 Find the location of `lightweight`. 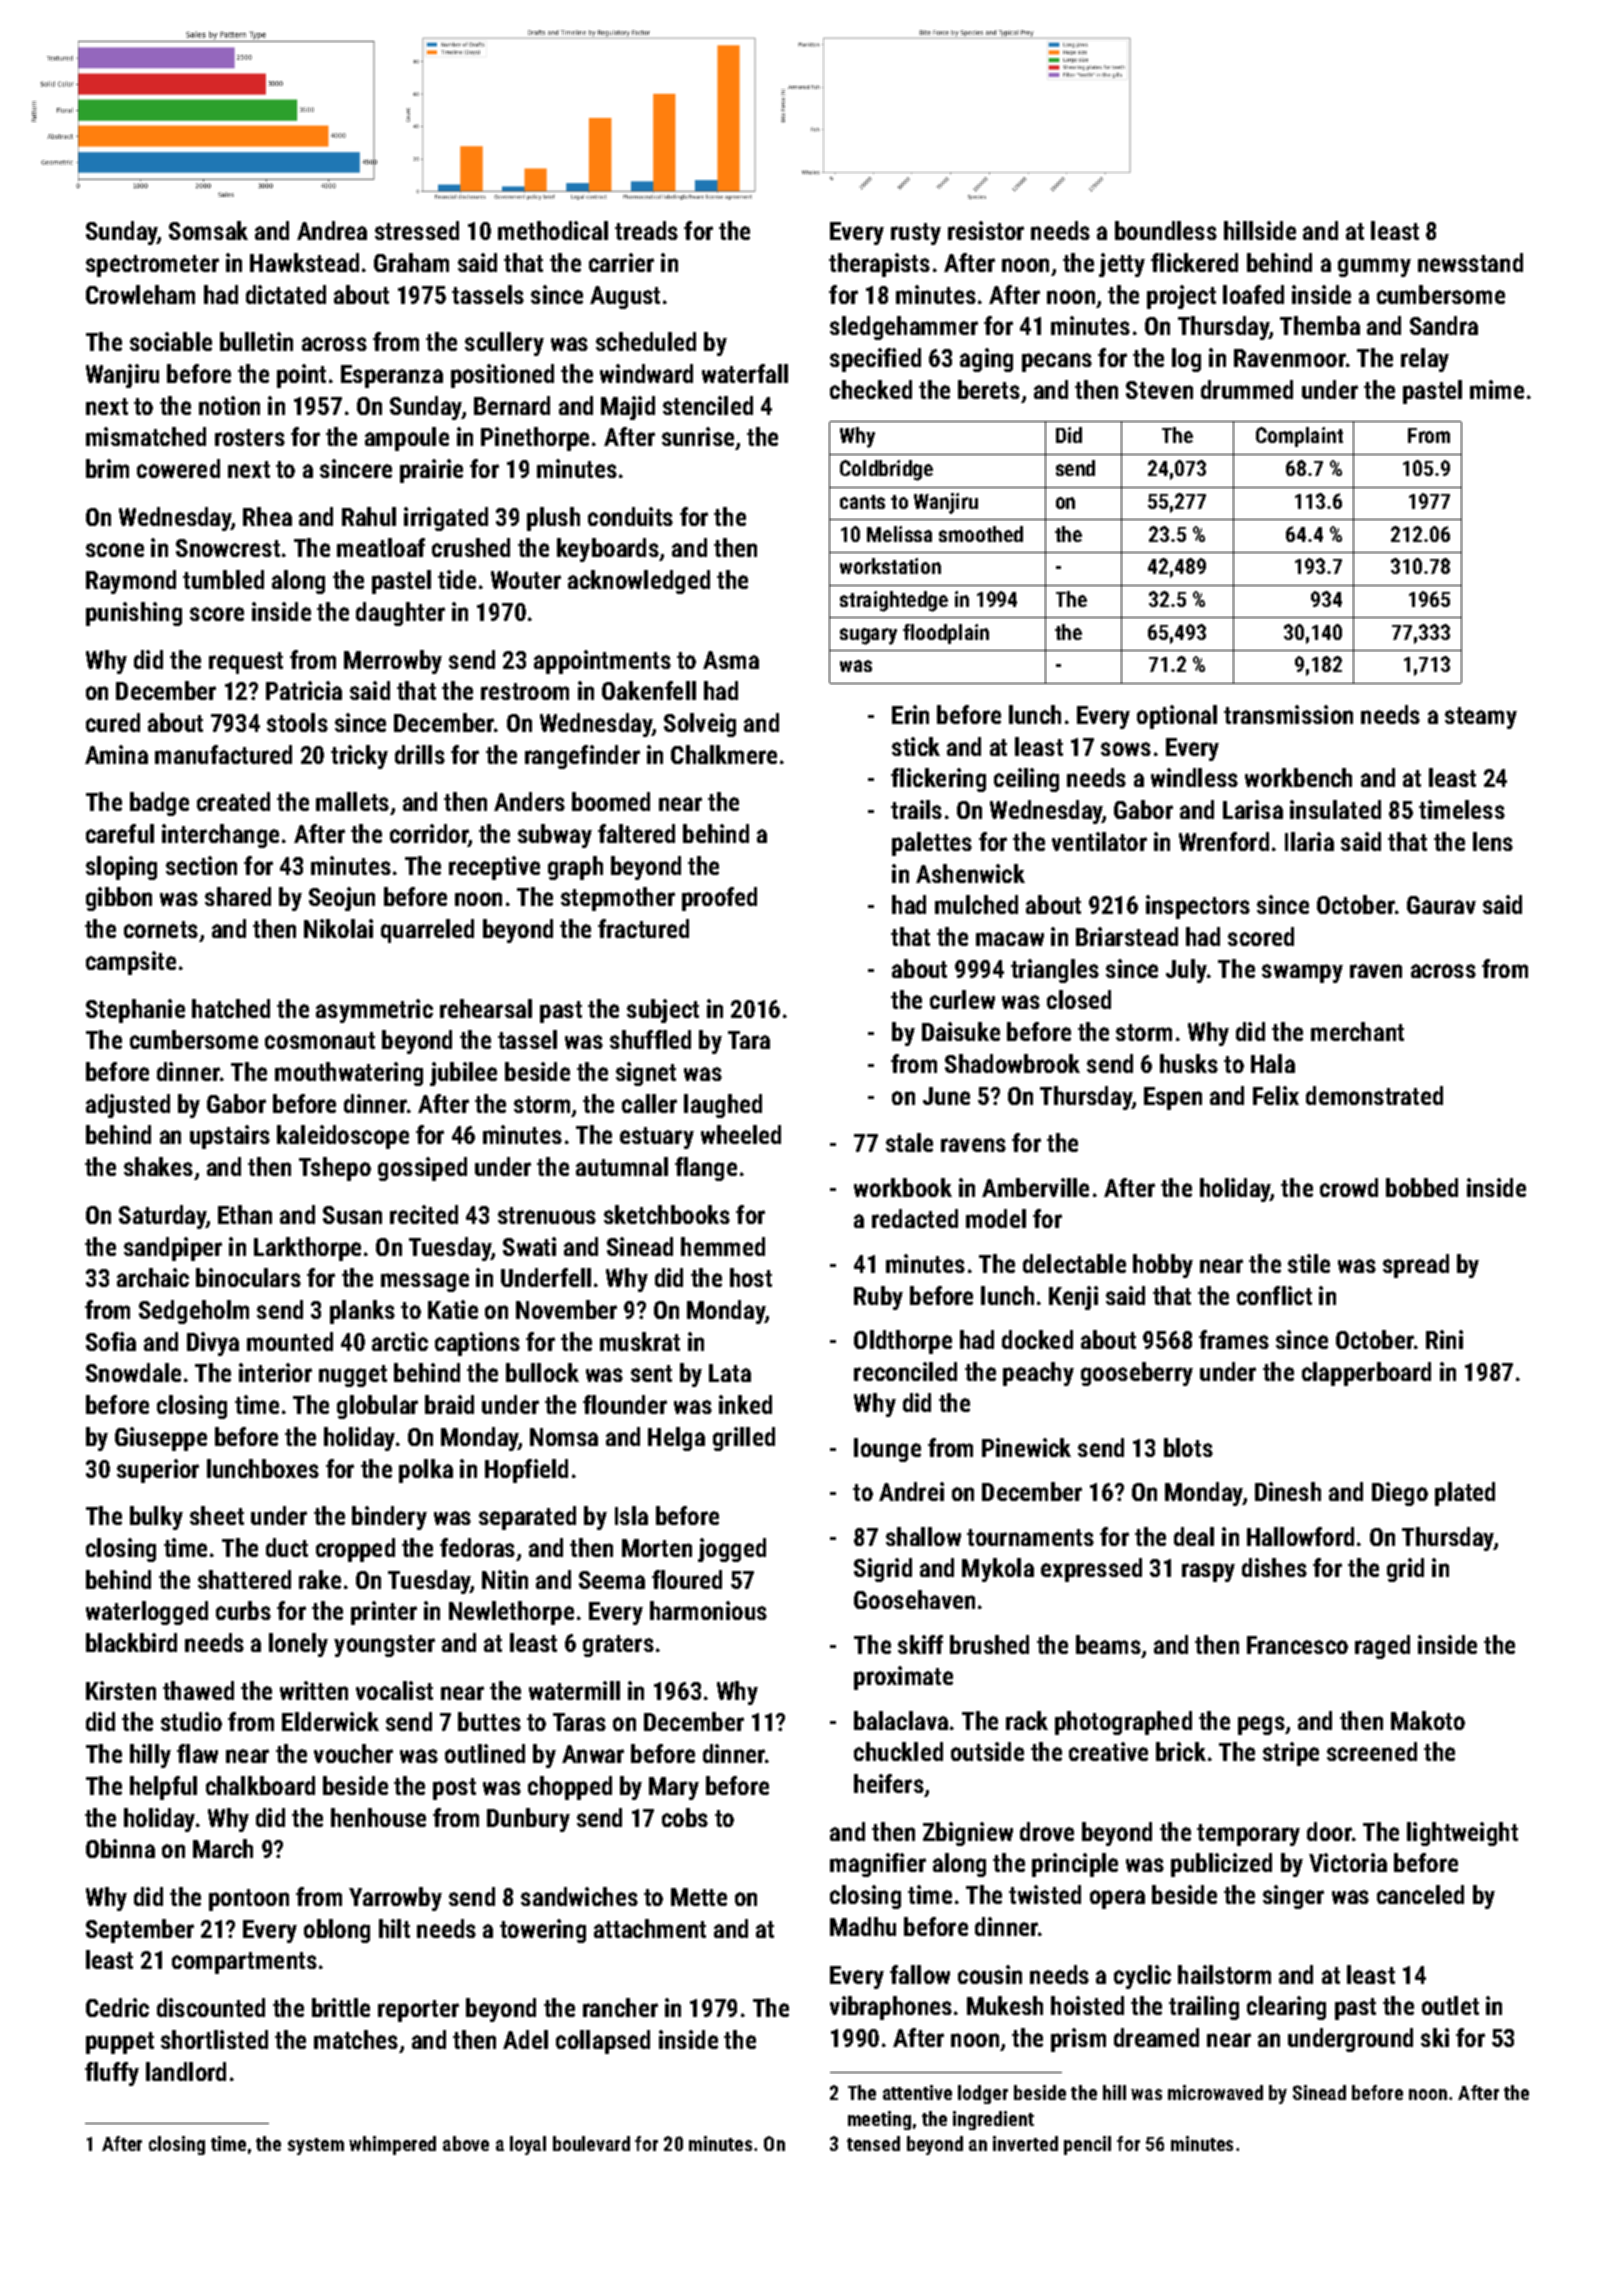

lightweight is located at coordinates (1462, 1834).
